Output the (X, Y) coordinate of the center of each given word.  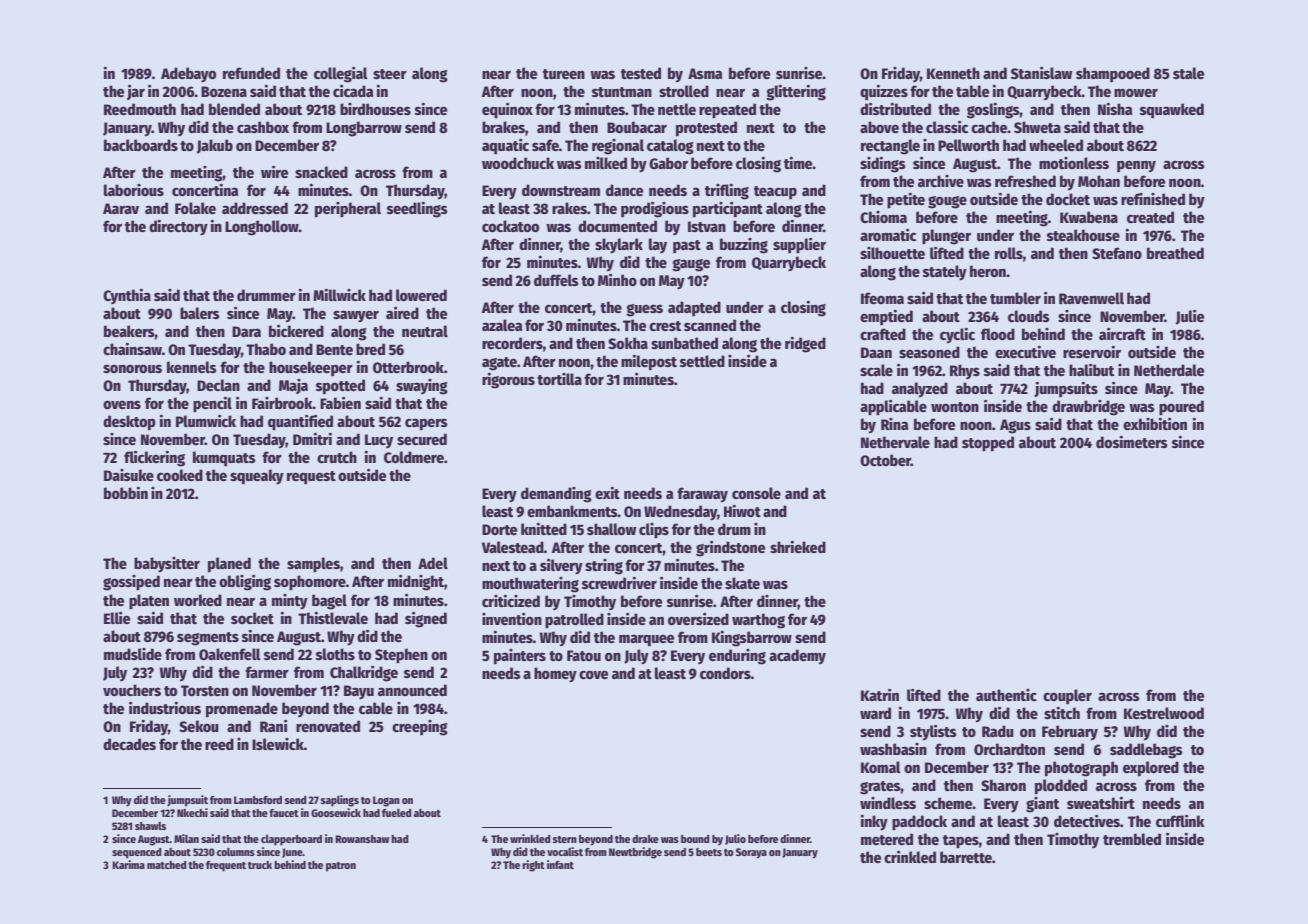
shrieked (798, 547)
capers (426, 424)
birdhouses (375, 109)
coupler (1067, 696)
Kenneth (953, 73)
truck (260, 865)
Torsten (205, 690)
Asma (705, 73)
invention (512, 619)
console (756, 493)
